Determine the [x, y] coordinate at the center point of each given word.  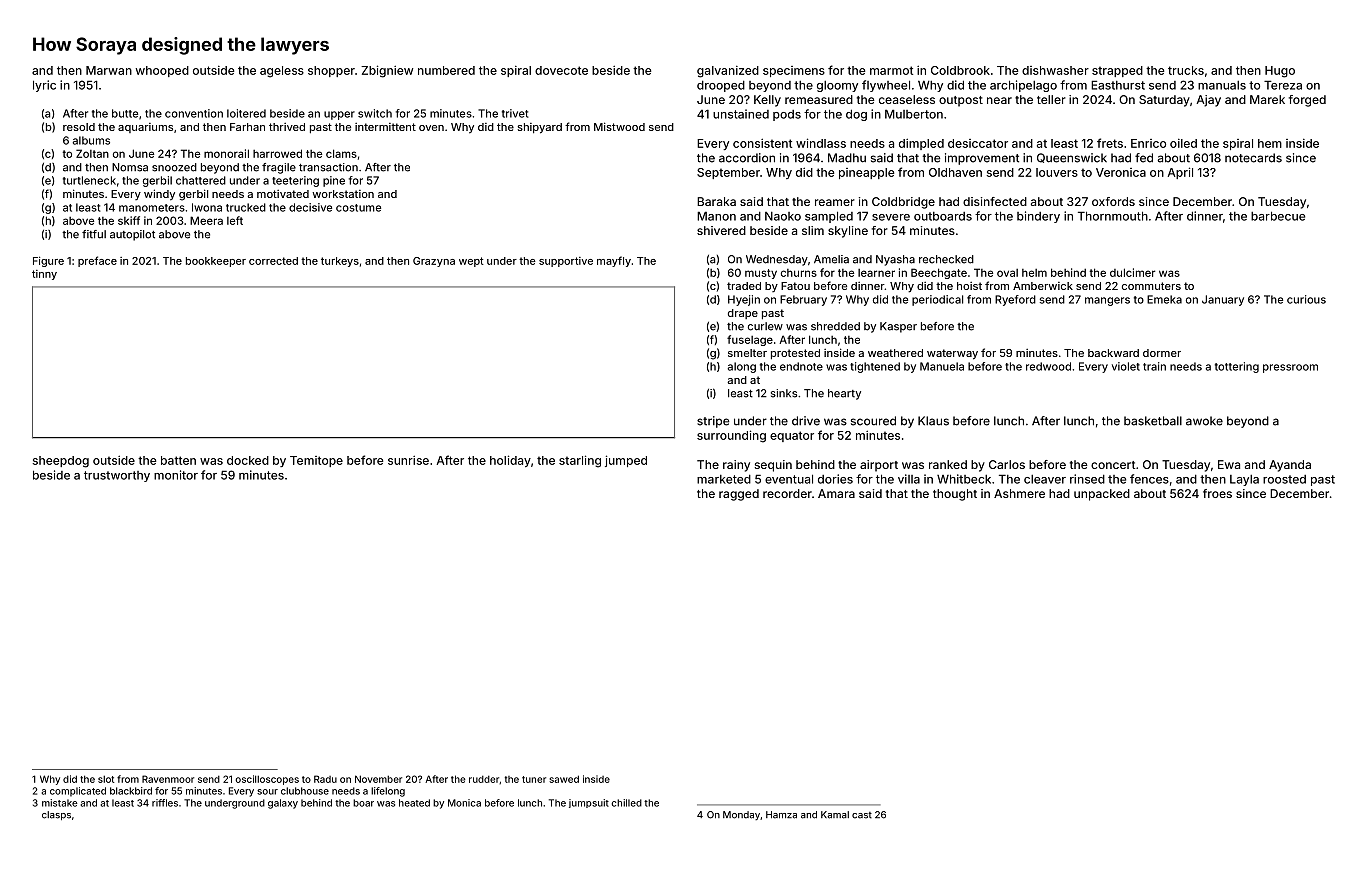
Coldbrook [960, 70]
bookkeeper [216, 262]
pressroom [1290, 368]
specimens [794, 71]
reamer [835, 202]
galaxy [283, 804]
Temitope [316, 461]
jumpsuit [589, 803]
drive [806, 421]
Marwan [109, 70]
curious [1306, 299]
